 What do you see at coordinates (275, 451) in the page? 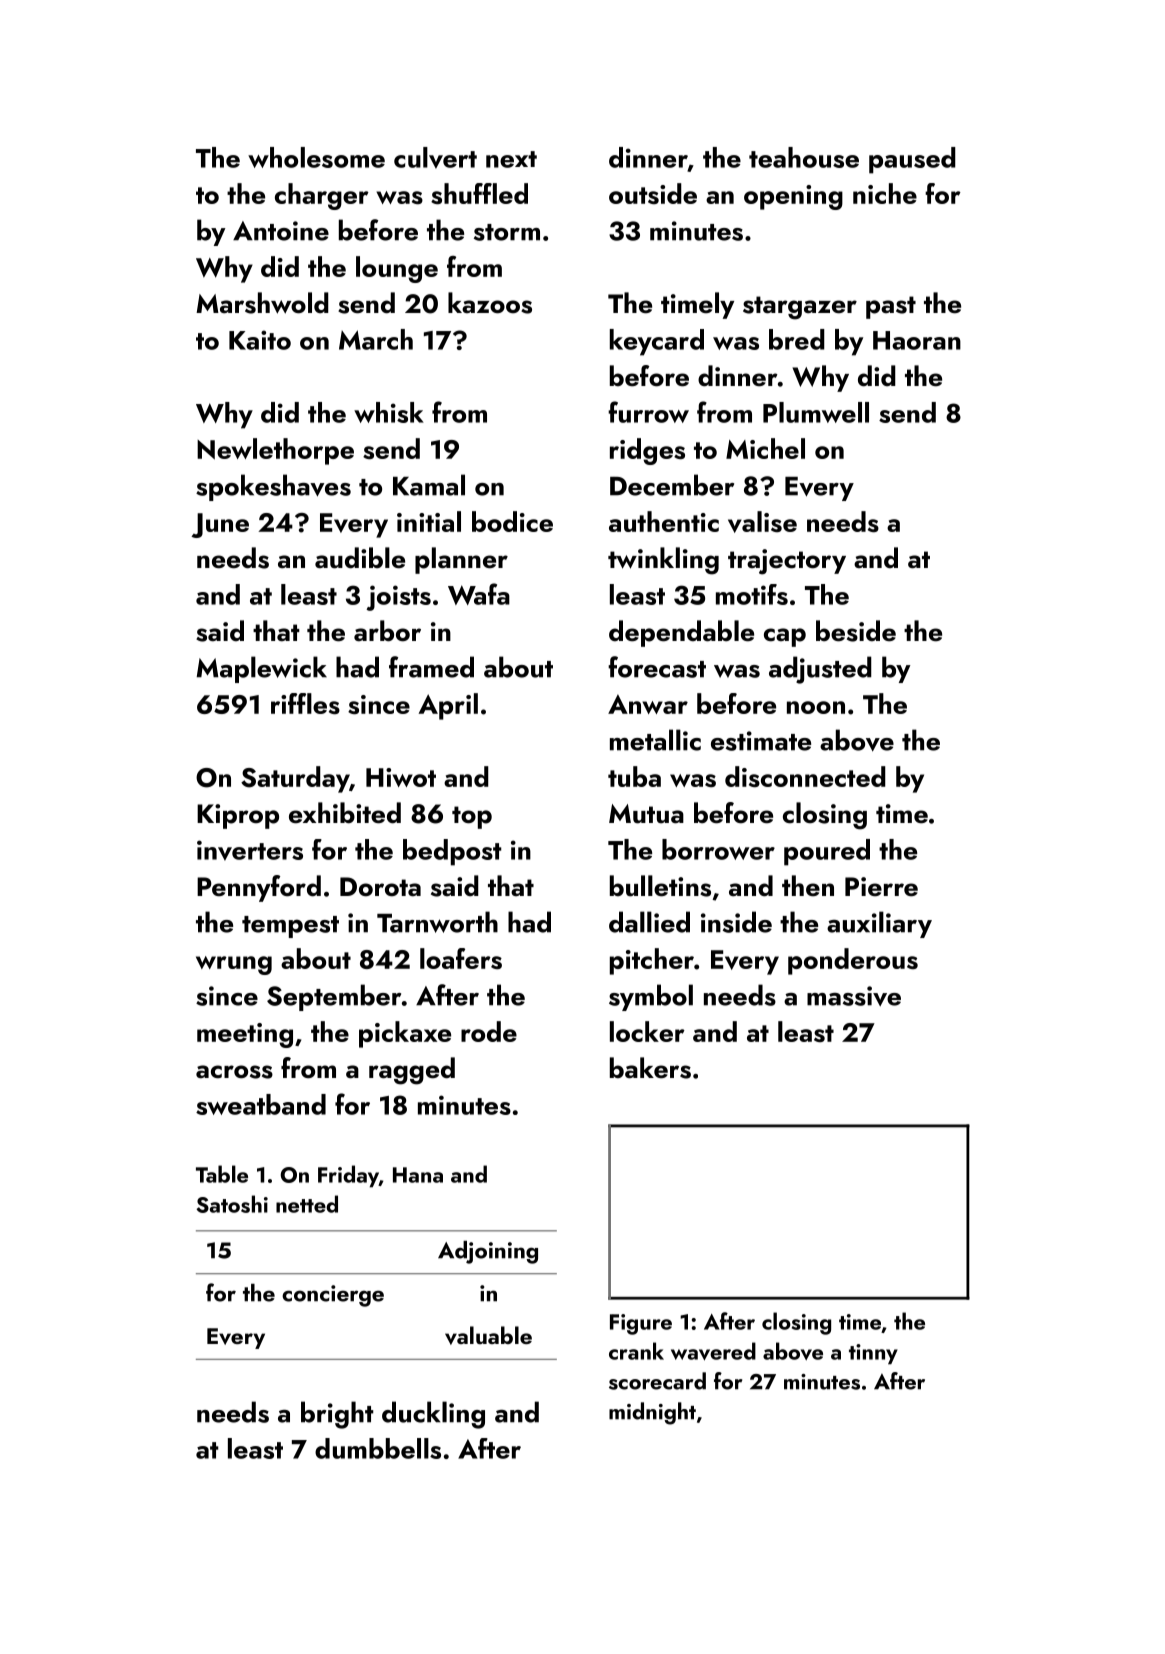
I see `Newlethorpe` at bounding box center [275, 451].
